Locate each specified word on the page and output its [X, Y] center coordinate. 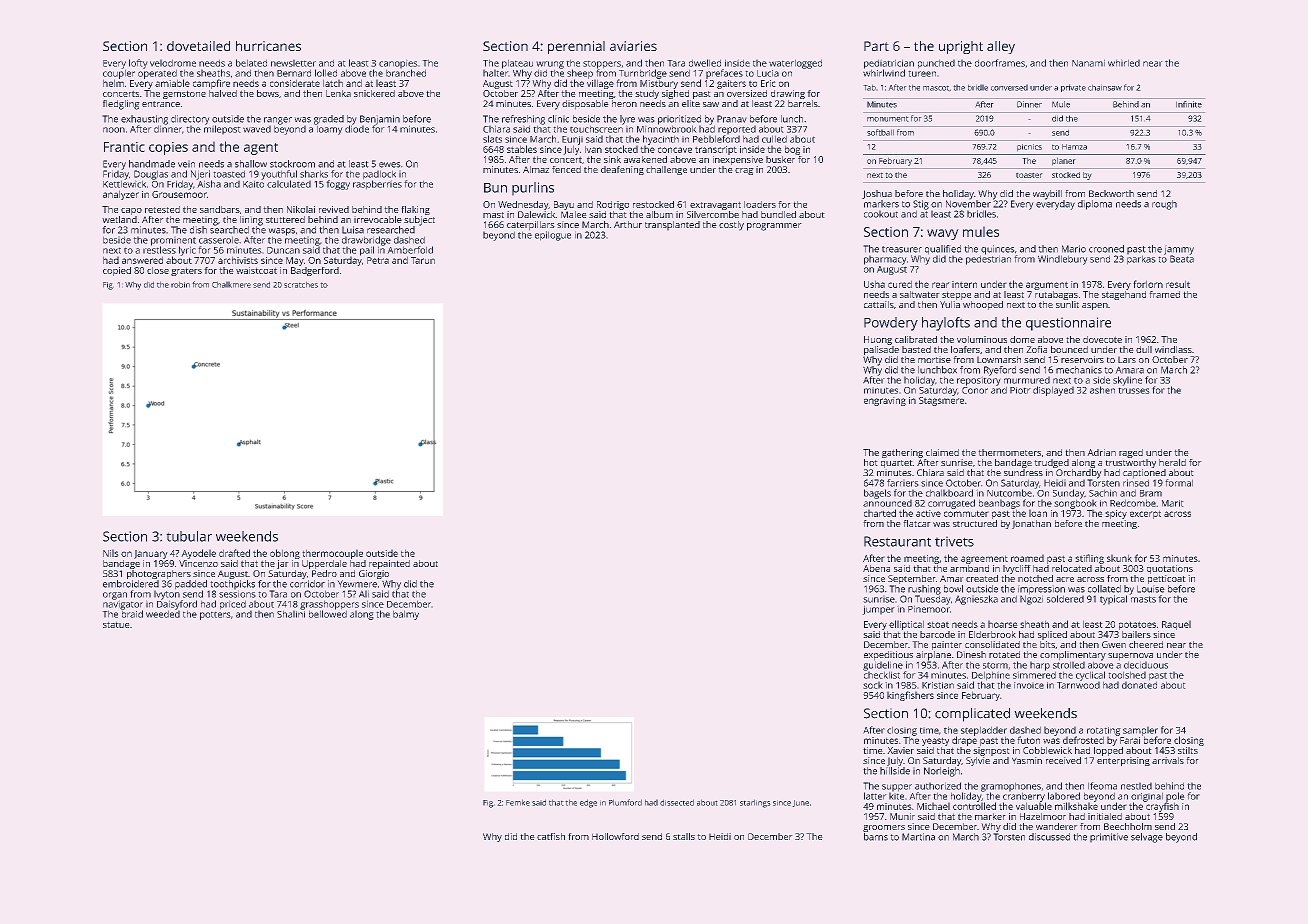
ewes [389, 165]
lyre [627, 120]
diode [357, 129]
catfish [551, 836]
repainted [389, 564]
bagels [877, 494]
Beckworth [1111, 193]
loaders [760, 204]
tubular [189, 536]
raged [1131, 453]
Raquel [1176, 625]
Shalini [291, 614]
